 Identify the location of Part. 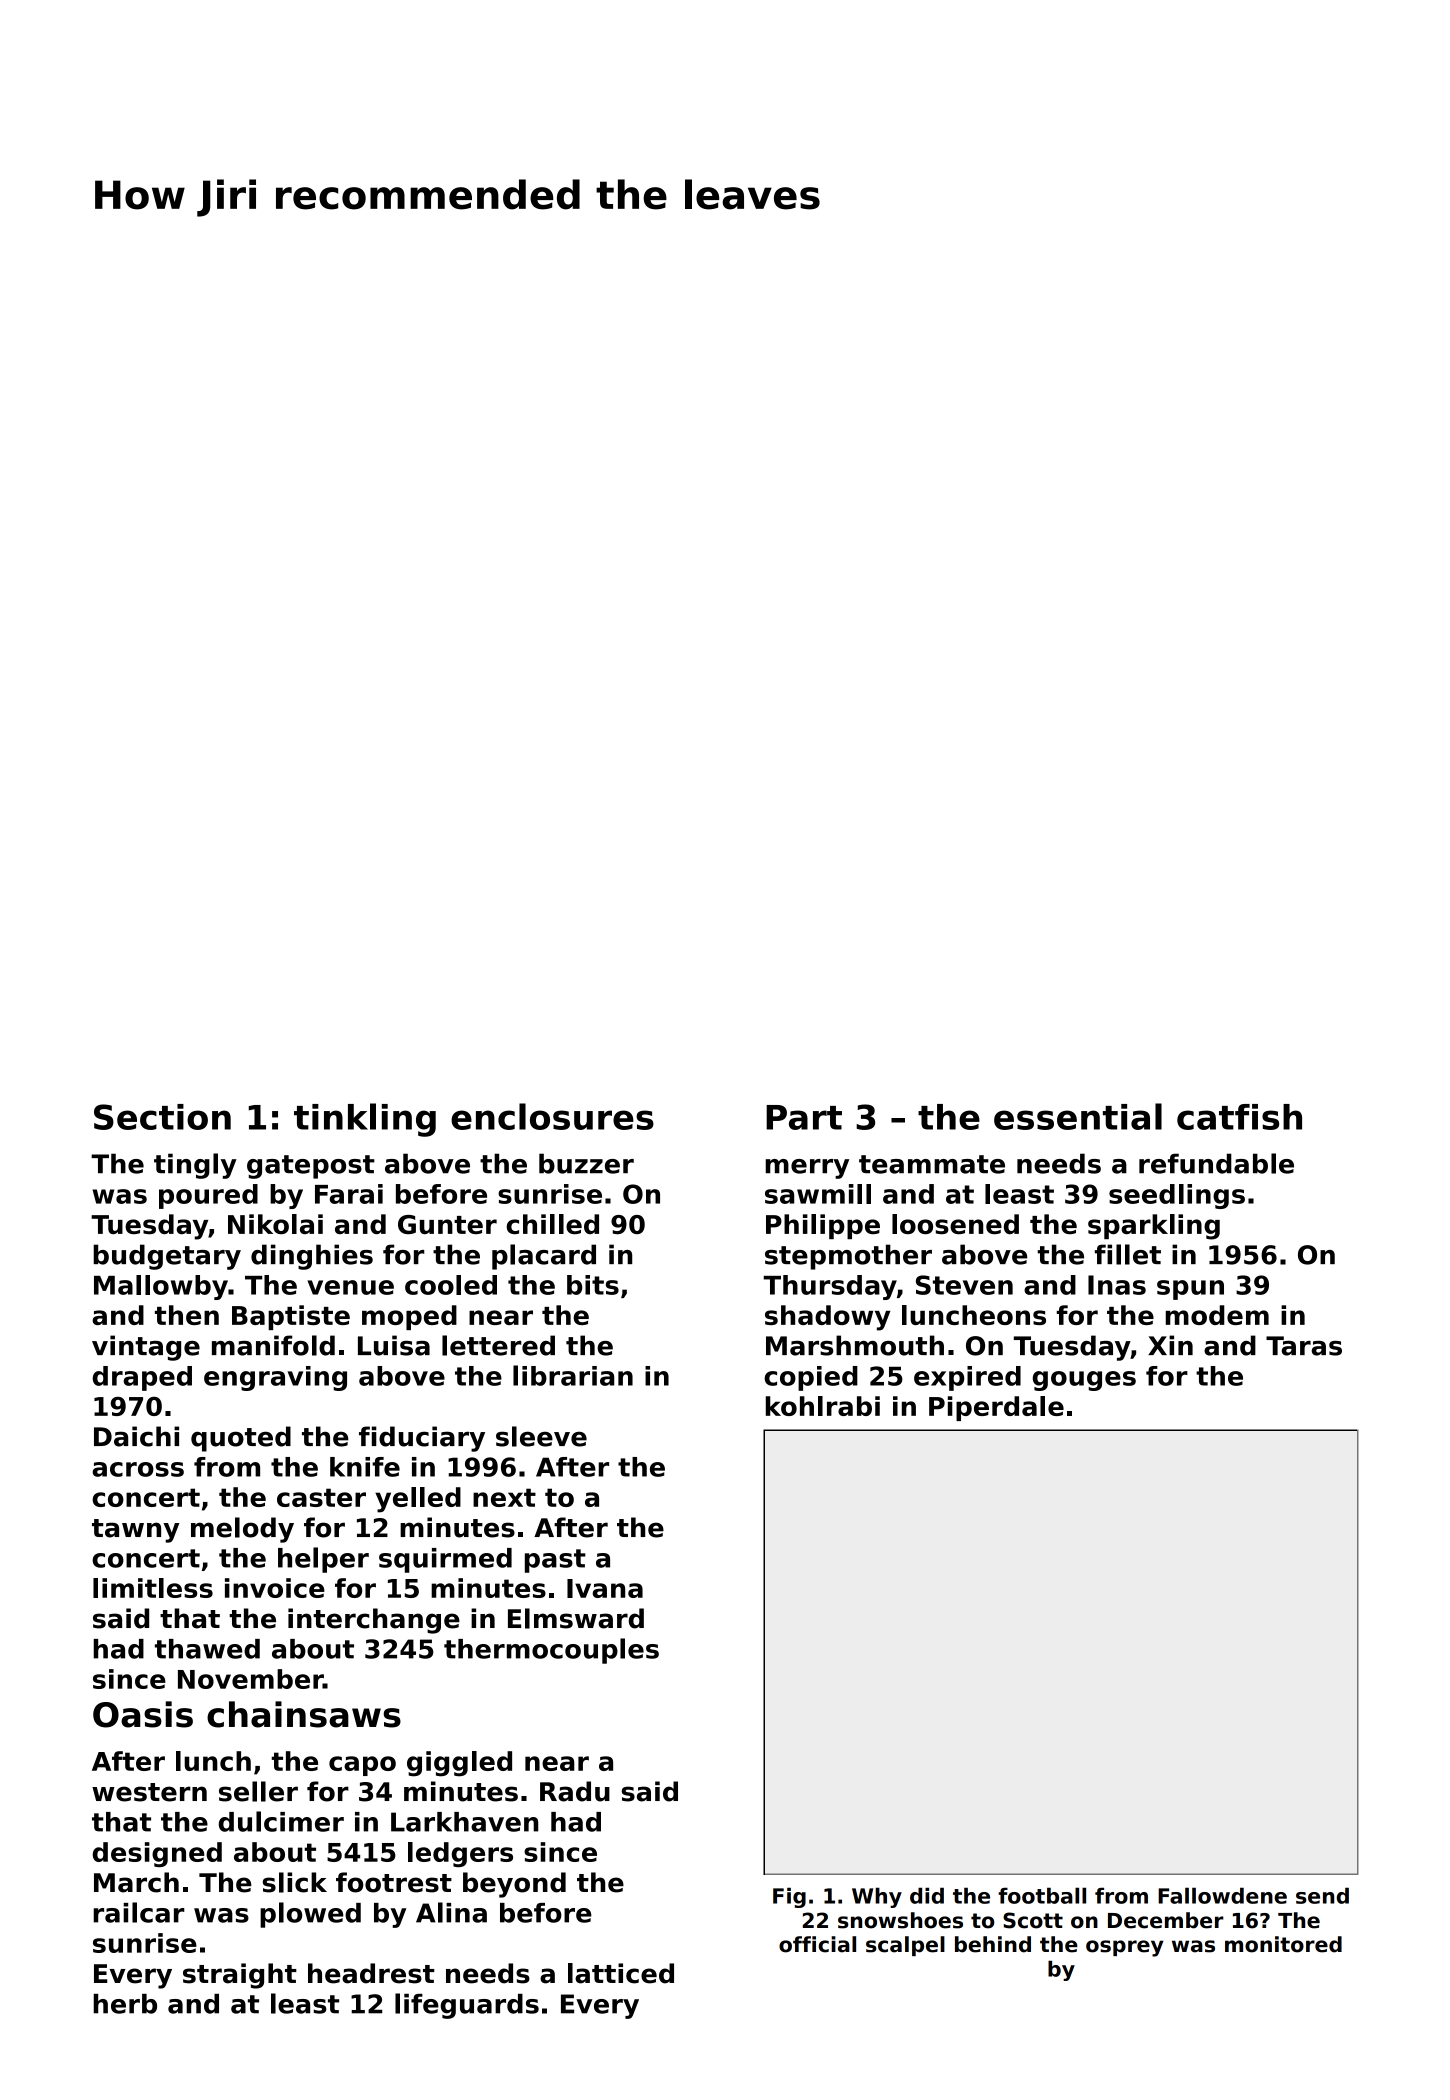
(804, 1117).
